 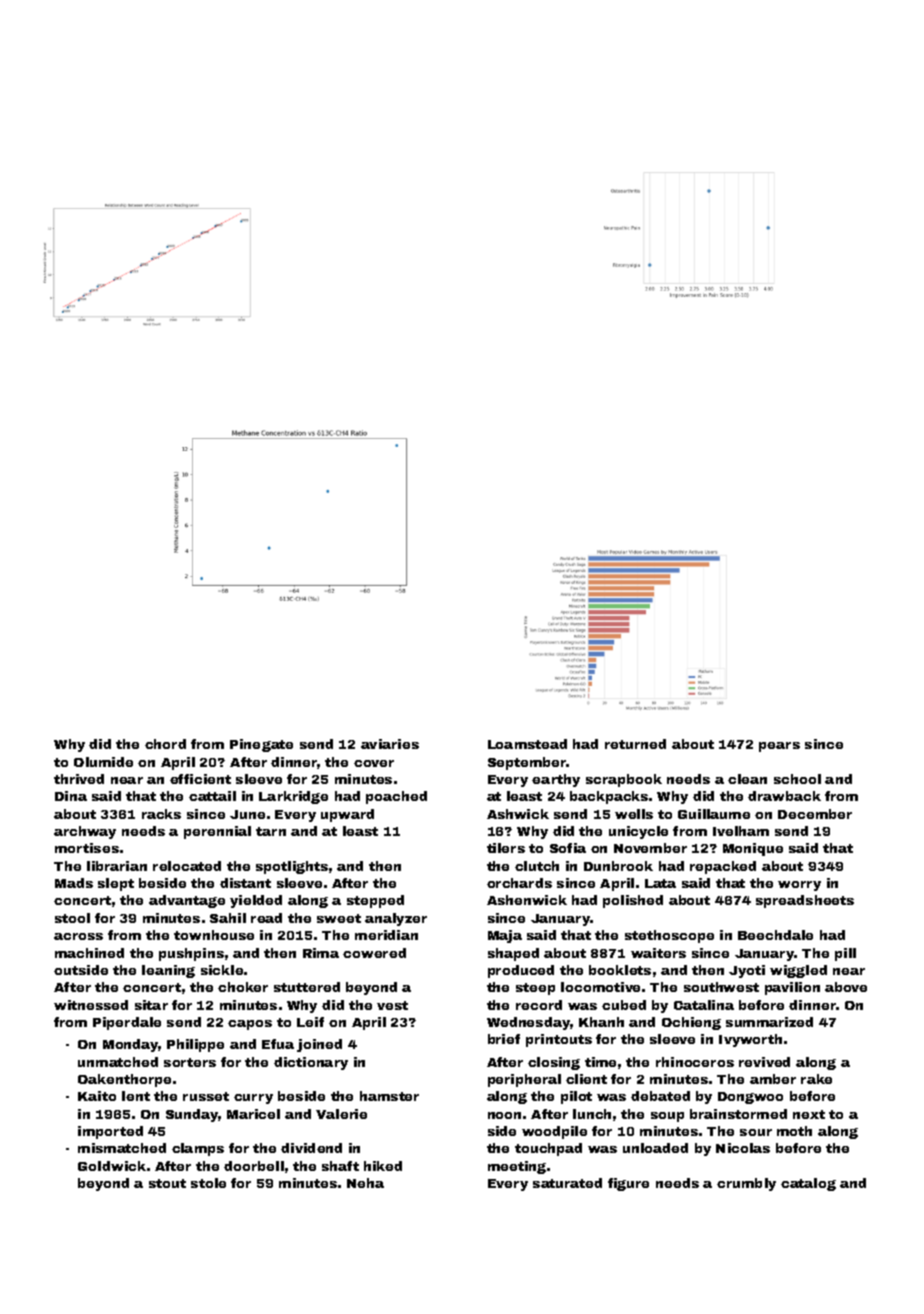 What do you see at coordinates (556, 780) in the document?
I see `earthy` at bounding box center [556, 780].
